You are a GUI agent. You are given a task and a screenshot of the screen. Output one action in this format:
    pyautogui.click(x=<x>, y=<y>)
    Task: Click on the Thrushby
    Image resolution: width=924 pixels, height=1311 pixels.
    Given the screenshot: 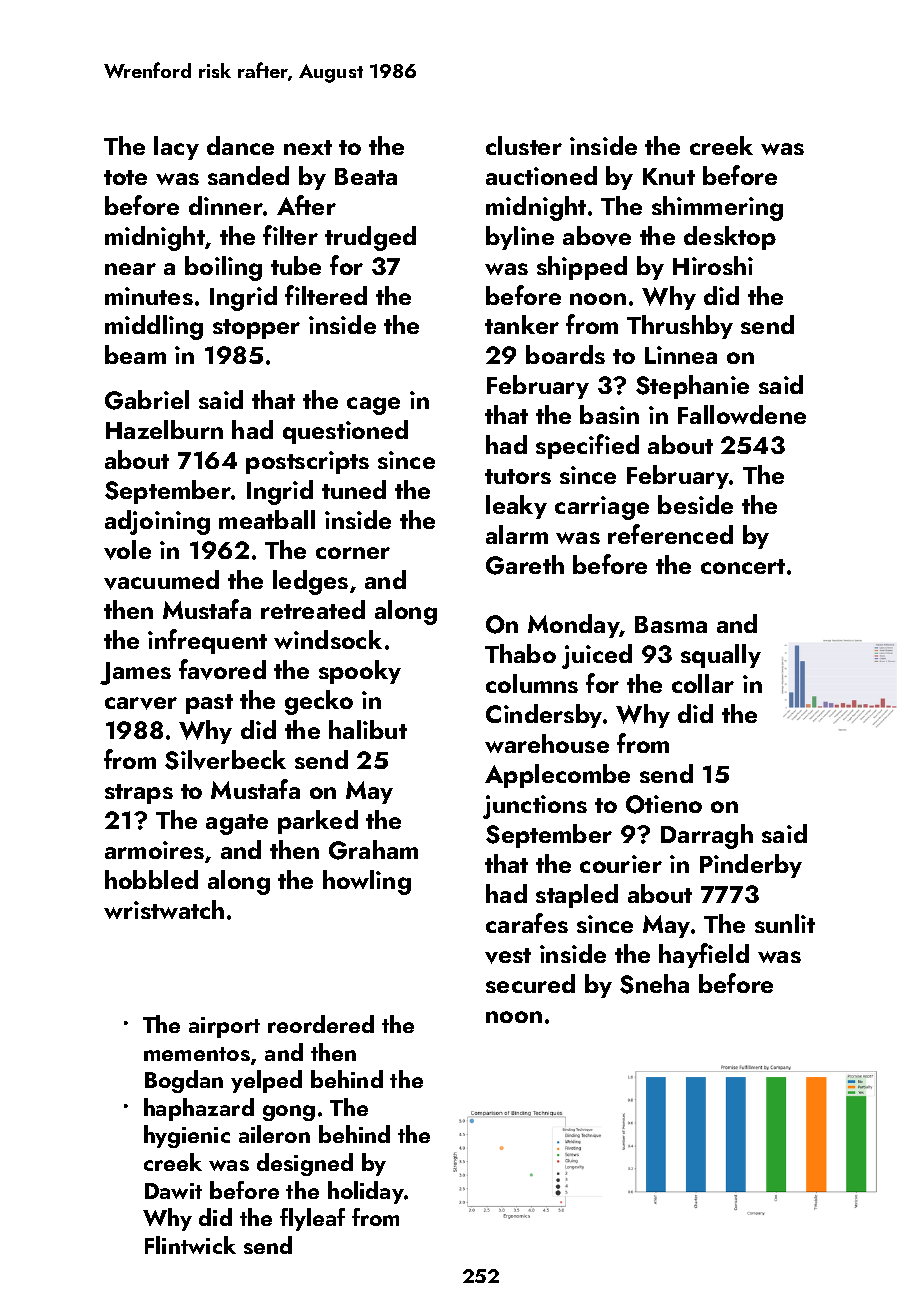 What is the action you would take?
    pyautogui.click(x=680, y=327)
